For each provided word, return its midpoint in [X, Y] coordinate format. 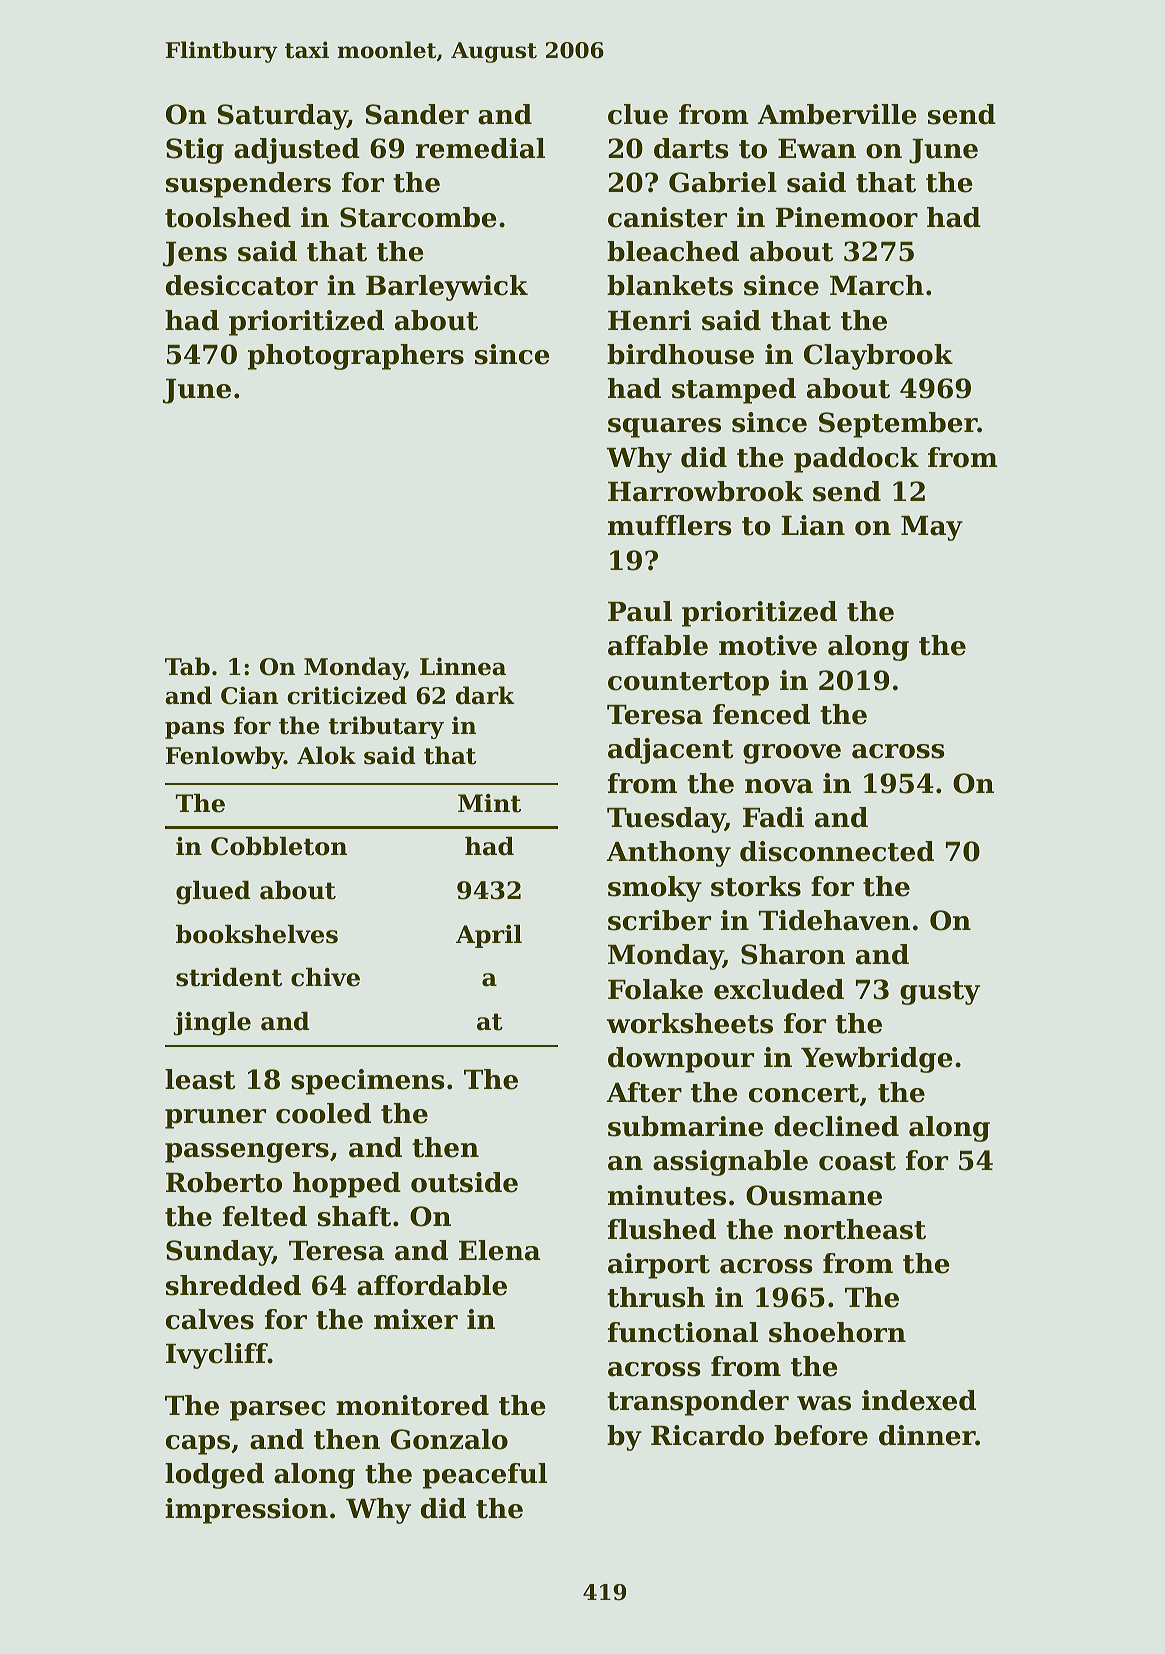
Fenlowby [225, 757]
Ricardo [707, 1435]
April [489, 936]
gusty [940, 993]
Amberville [837, 114]
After [644, 1092]
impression [246, 1511]
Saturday [283, 117]
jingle [212, 1024]
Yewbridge [876, 1060]
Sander [417, 114]
